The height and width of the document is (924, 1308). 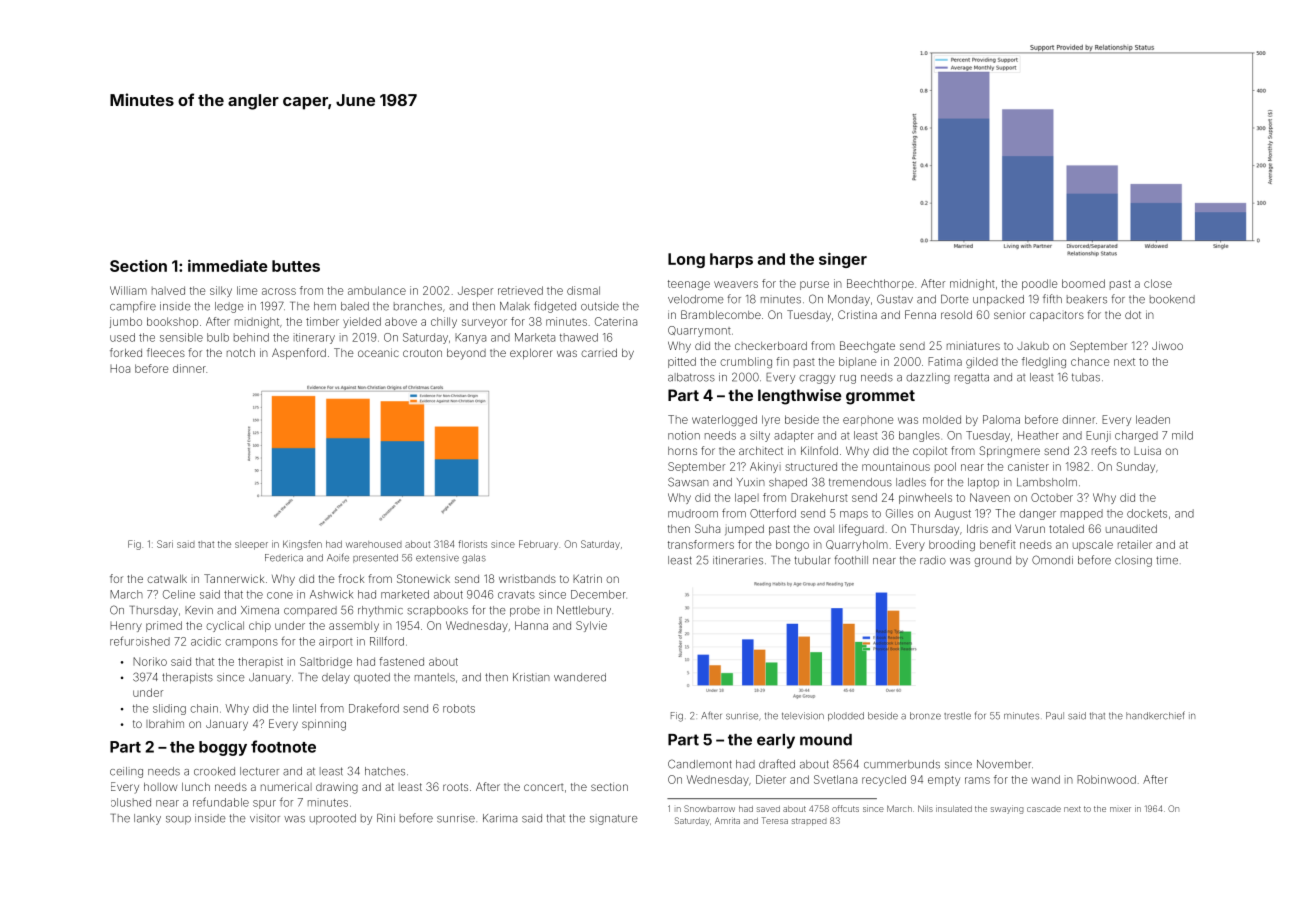 I want to click on mixer, so click(x=1120, y=809).
